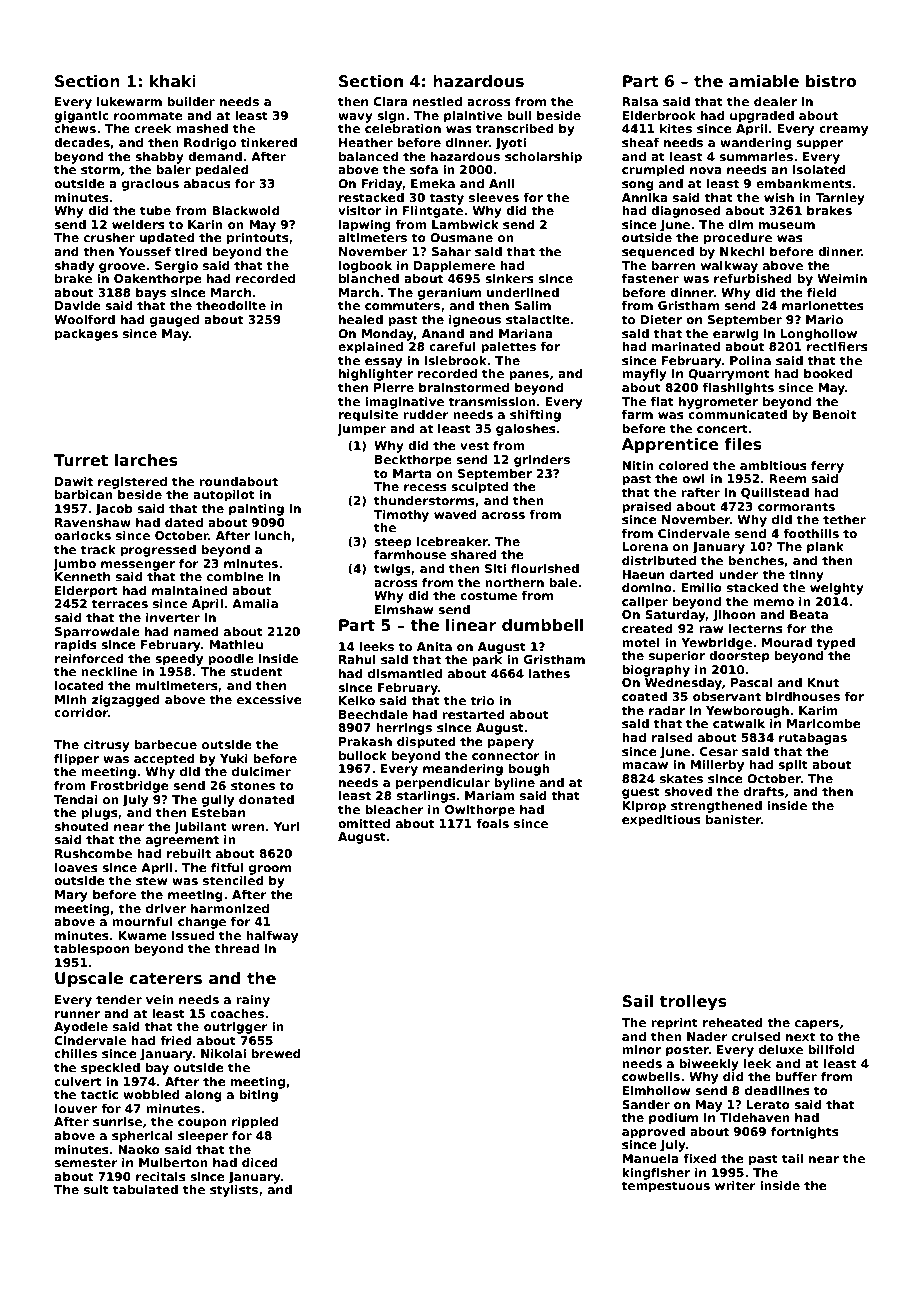 This image has height=1308, width=924. I want to click on brewed, so click(276, 1053).
